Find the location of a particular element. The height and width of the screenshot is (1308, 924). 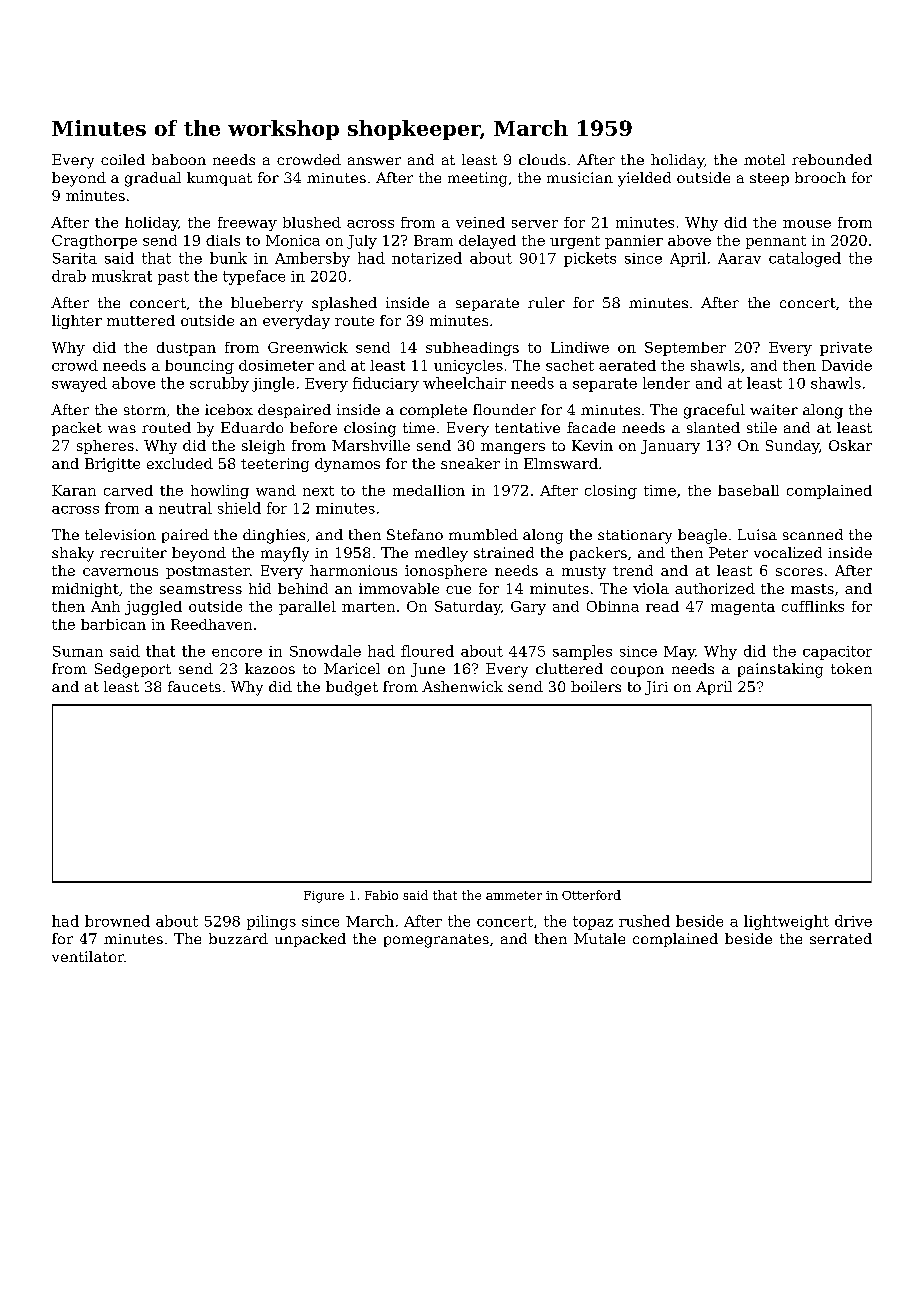

coiled is located at coordinates (123, 159).
